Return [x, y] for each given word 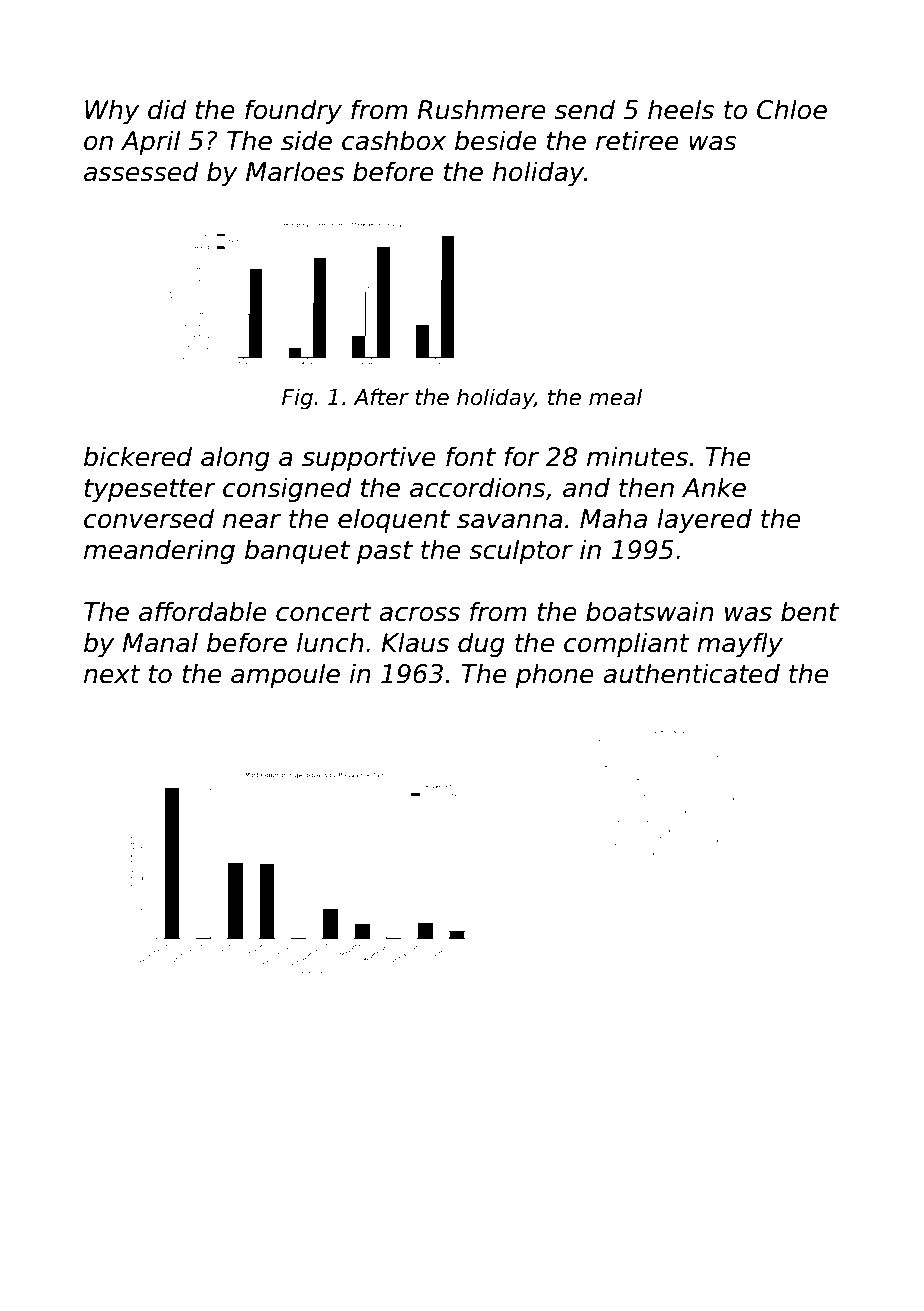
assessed [141, 171]
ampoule [285, 675]
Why [112, 111]
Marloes [295, 171]
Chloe [792, 109]
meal [615, 397]
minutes [637, 456]
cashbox [394, 140]
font [471, 456]
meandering [159, 551]
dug [481, 644]
